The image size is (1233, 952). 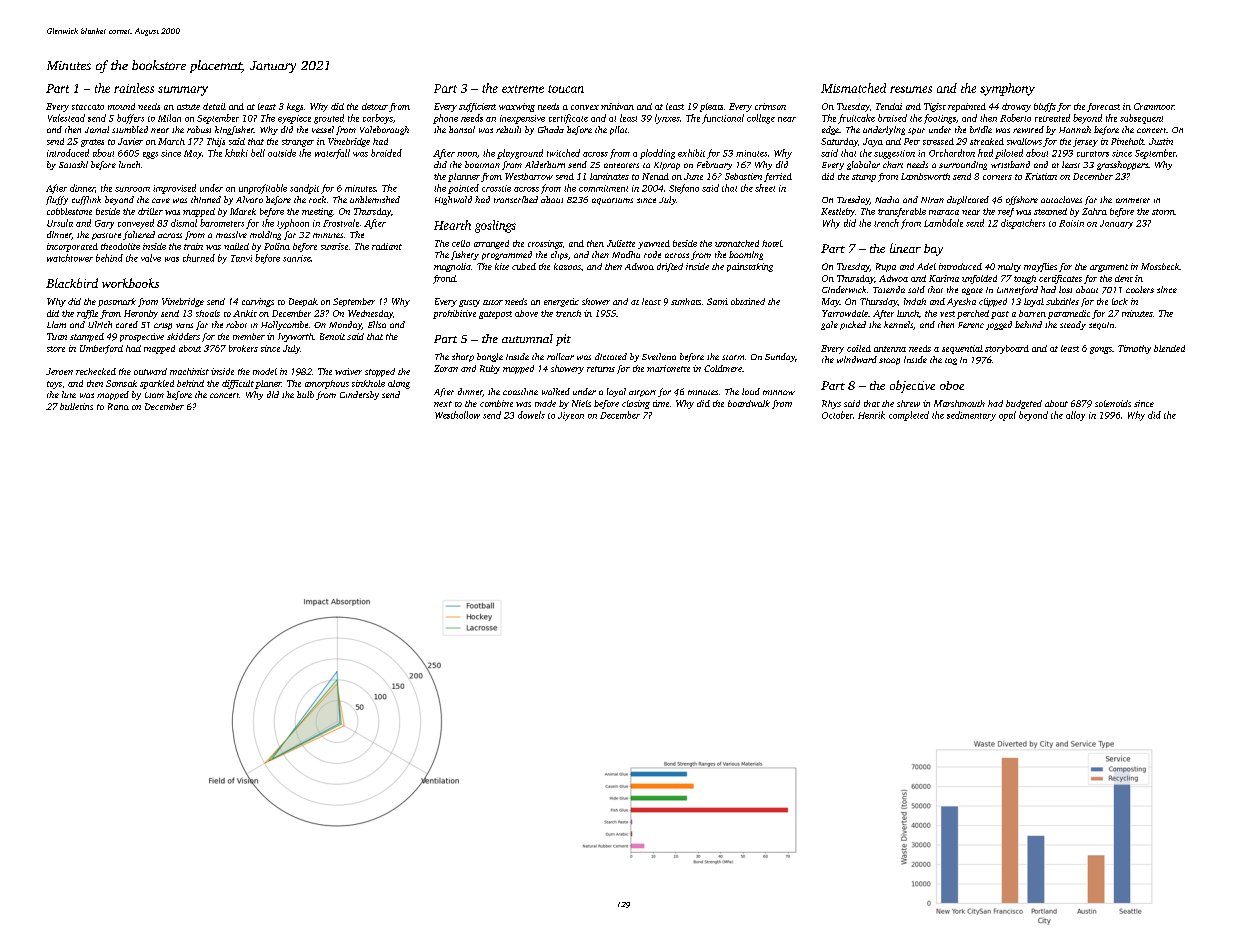 What do you see at coordinates (199, 129) in the image?
I see `robust` at bounding box center [199, 129].
